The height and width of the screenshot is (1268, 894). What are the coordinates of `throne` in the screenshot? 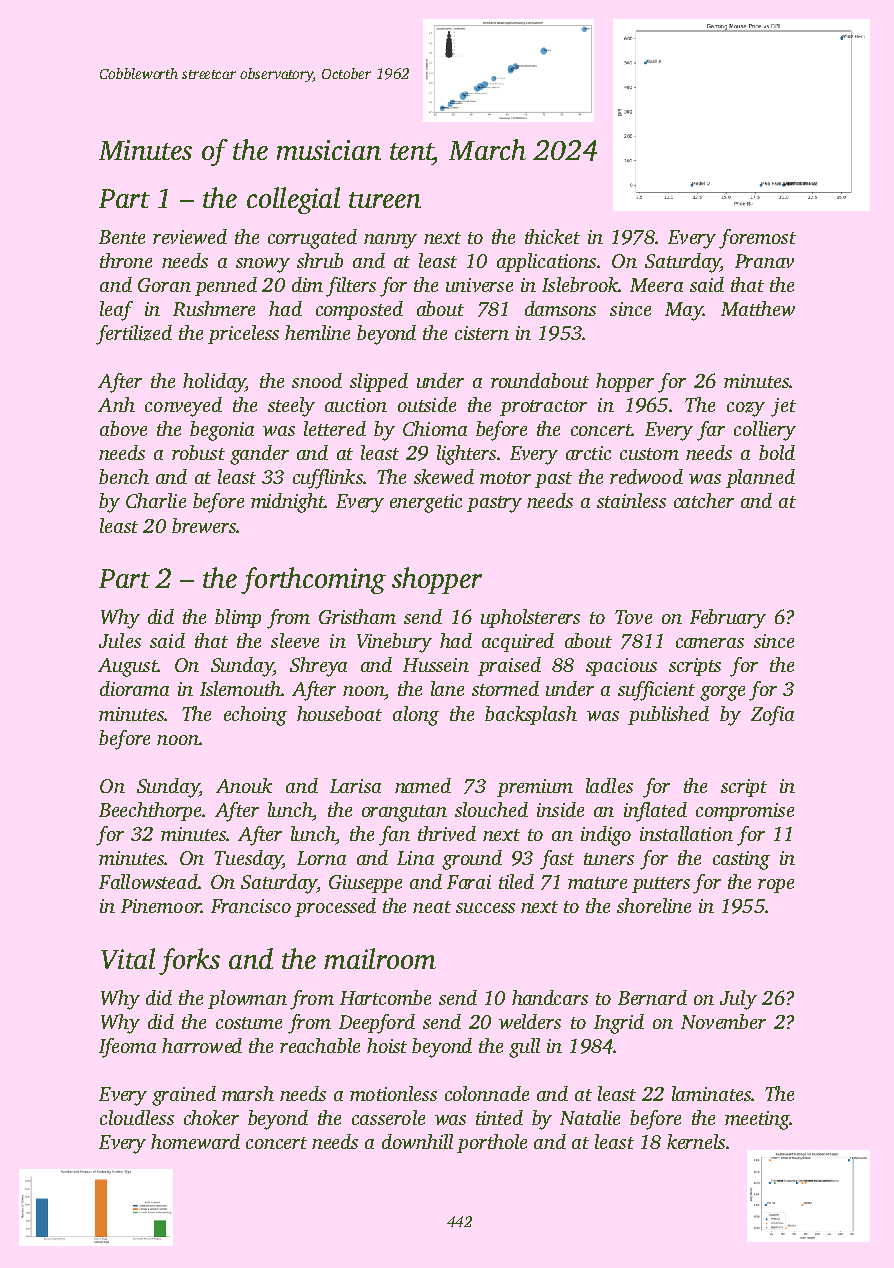 It's located at (126, 260).
